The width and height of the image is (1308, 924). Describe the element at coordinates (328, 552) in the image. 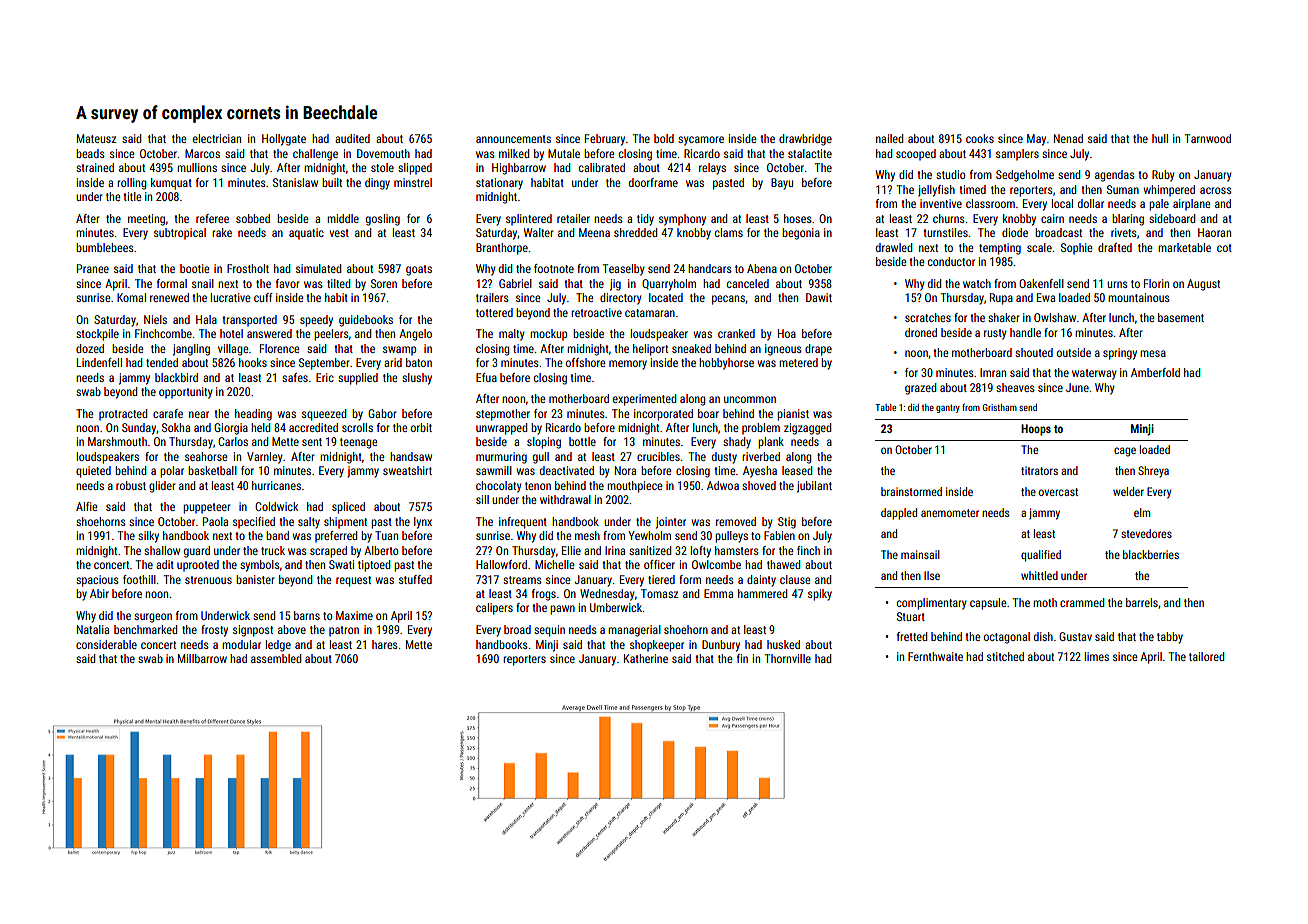

I see `scraped` at that location.
